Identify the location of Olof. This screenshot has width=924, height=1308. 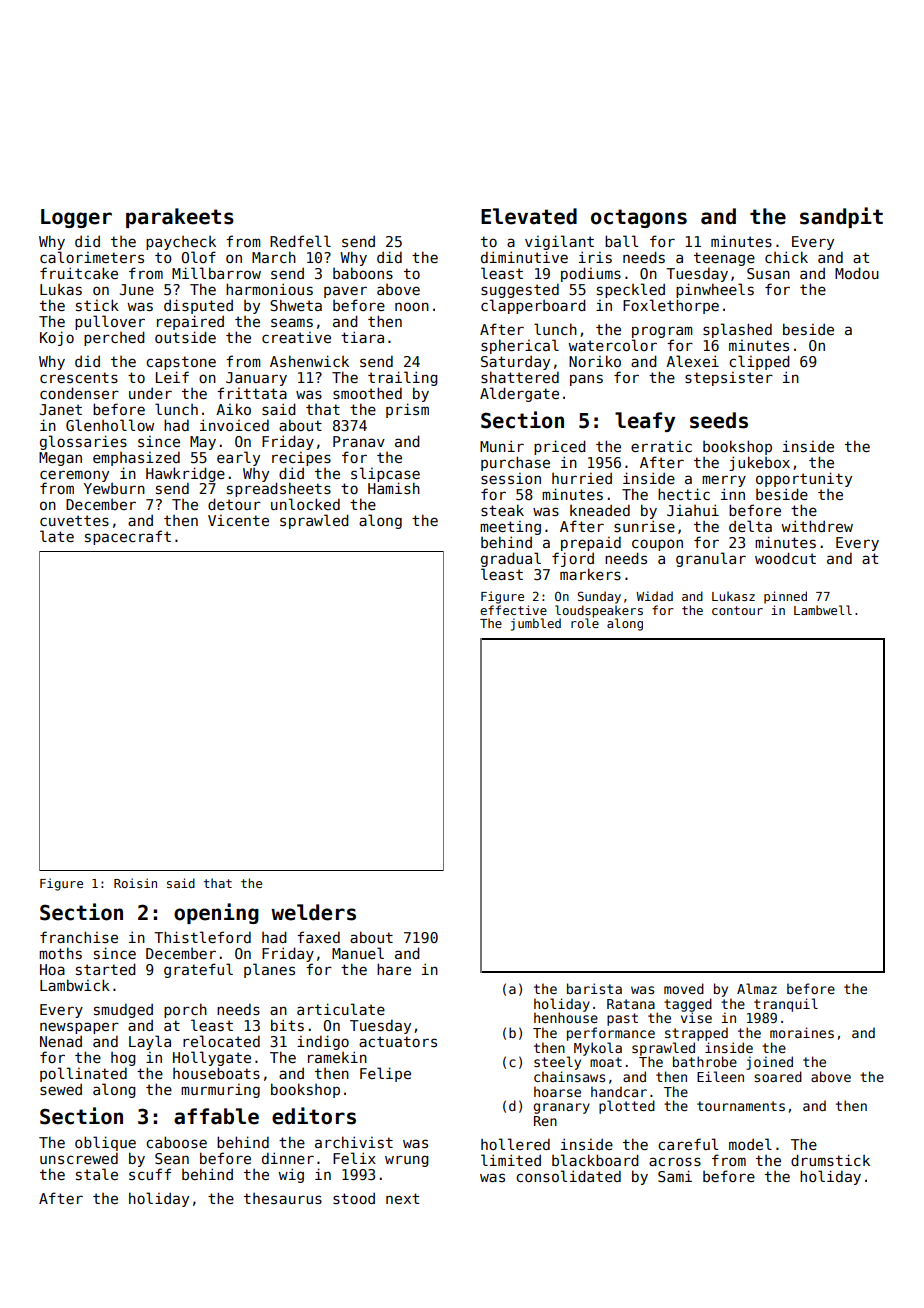
(199, 257).
